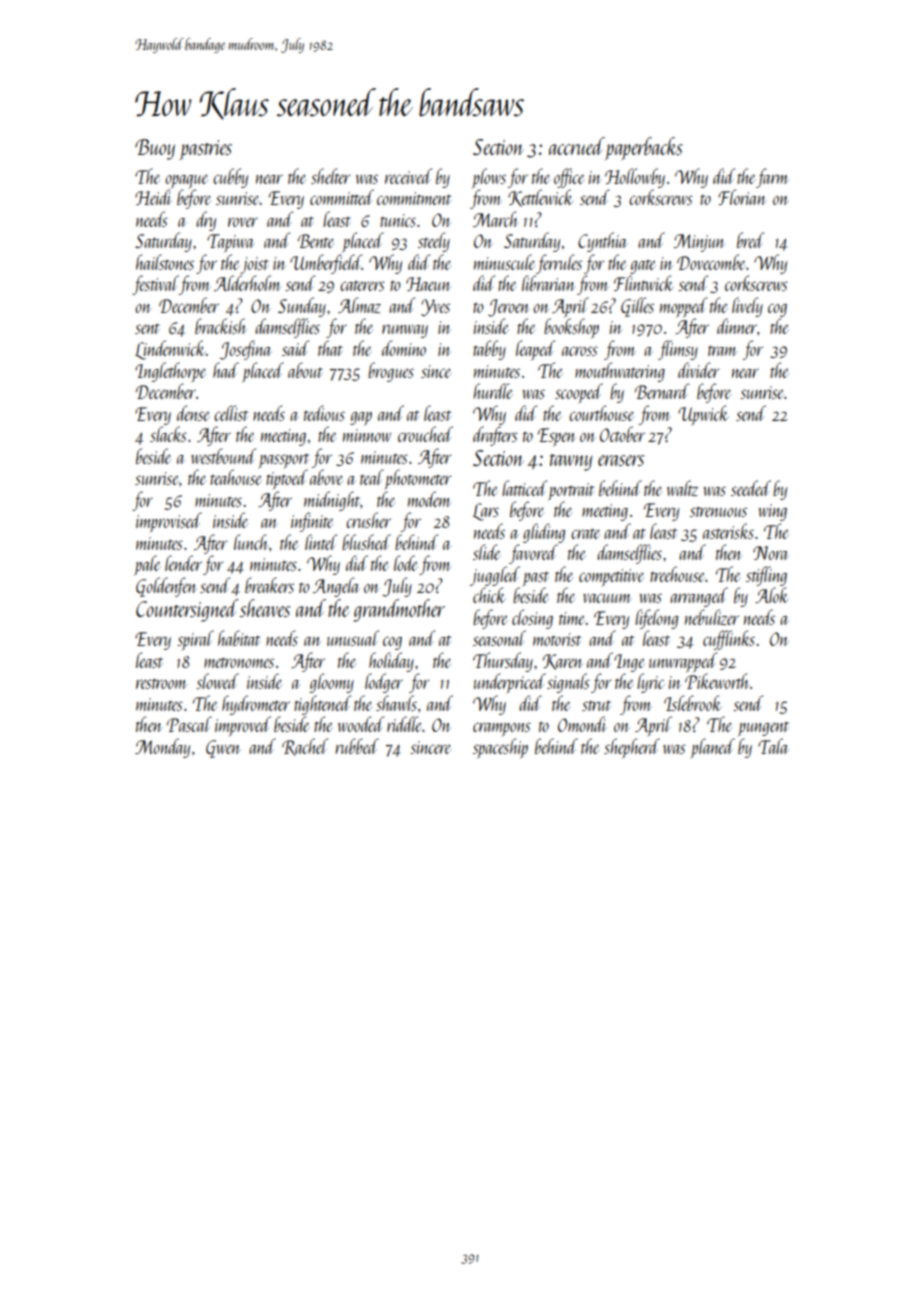 The width and height of the image is (924, 1314). What do you see at coordinates (408, 176) in the image?
I see `received` at bounding box center [408, 176].
